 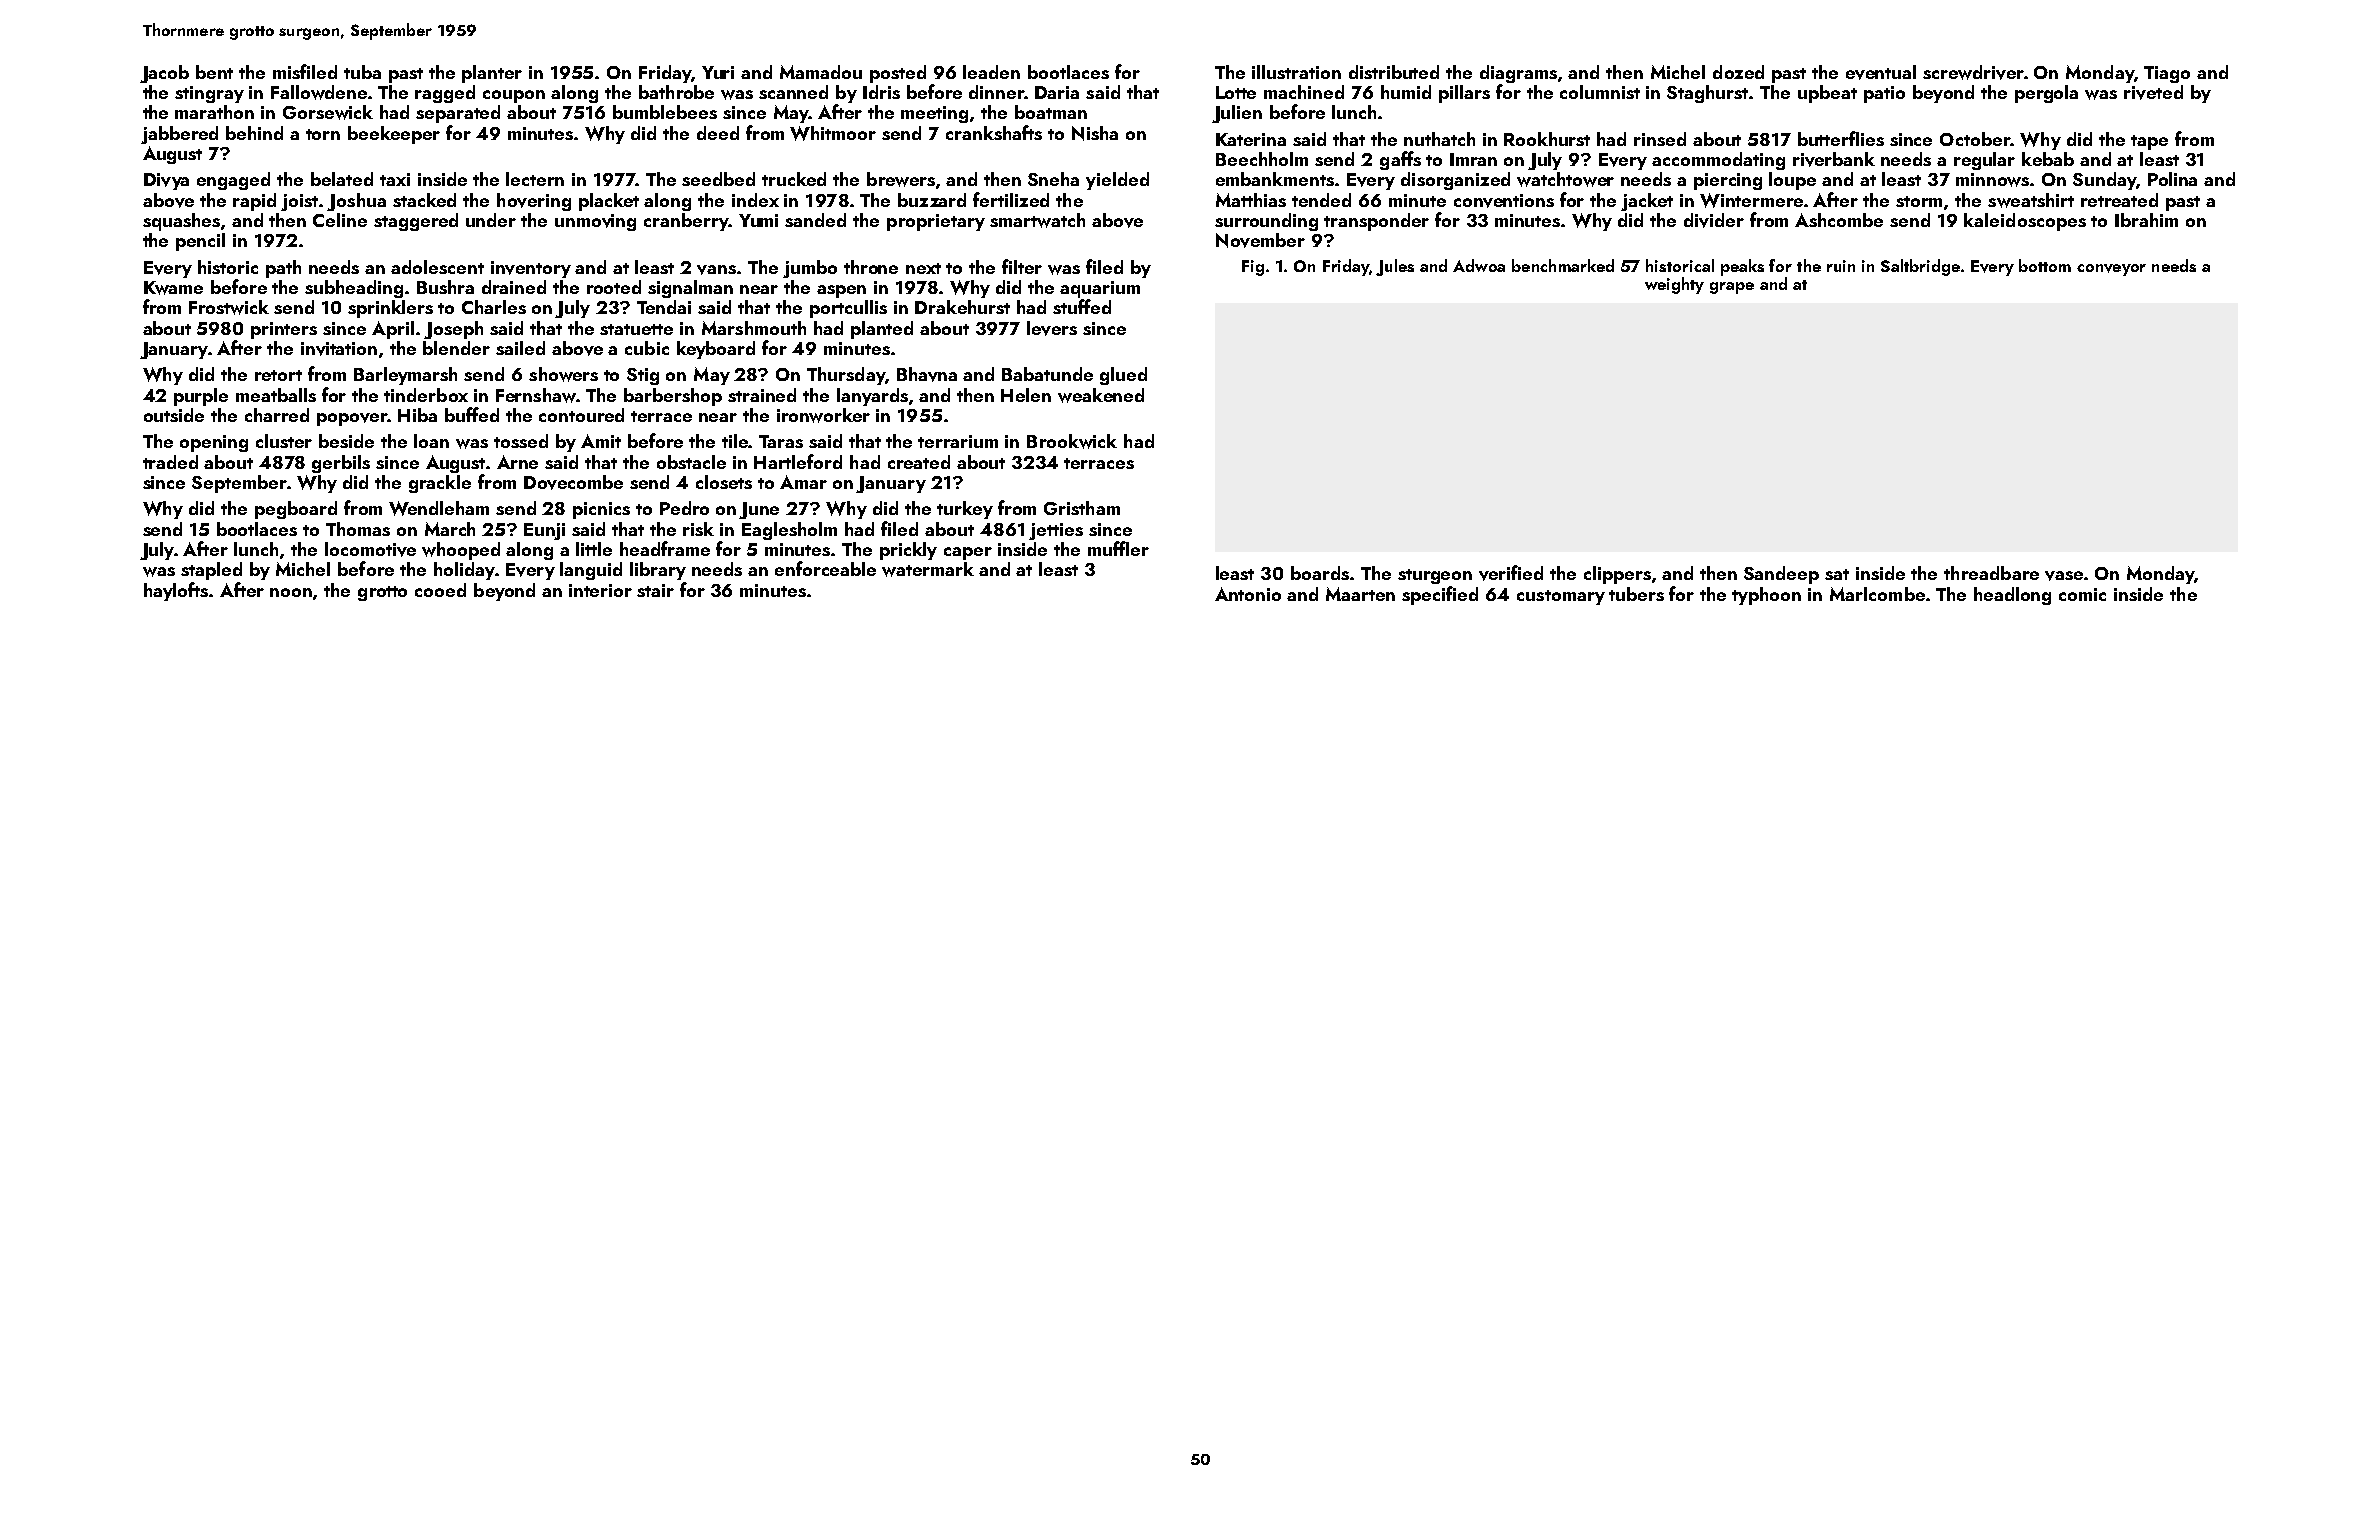 I want to click on haylofts, so click(x=177, y=591).
